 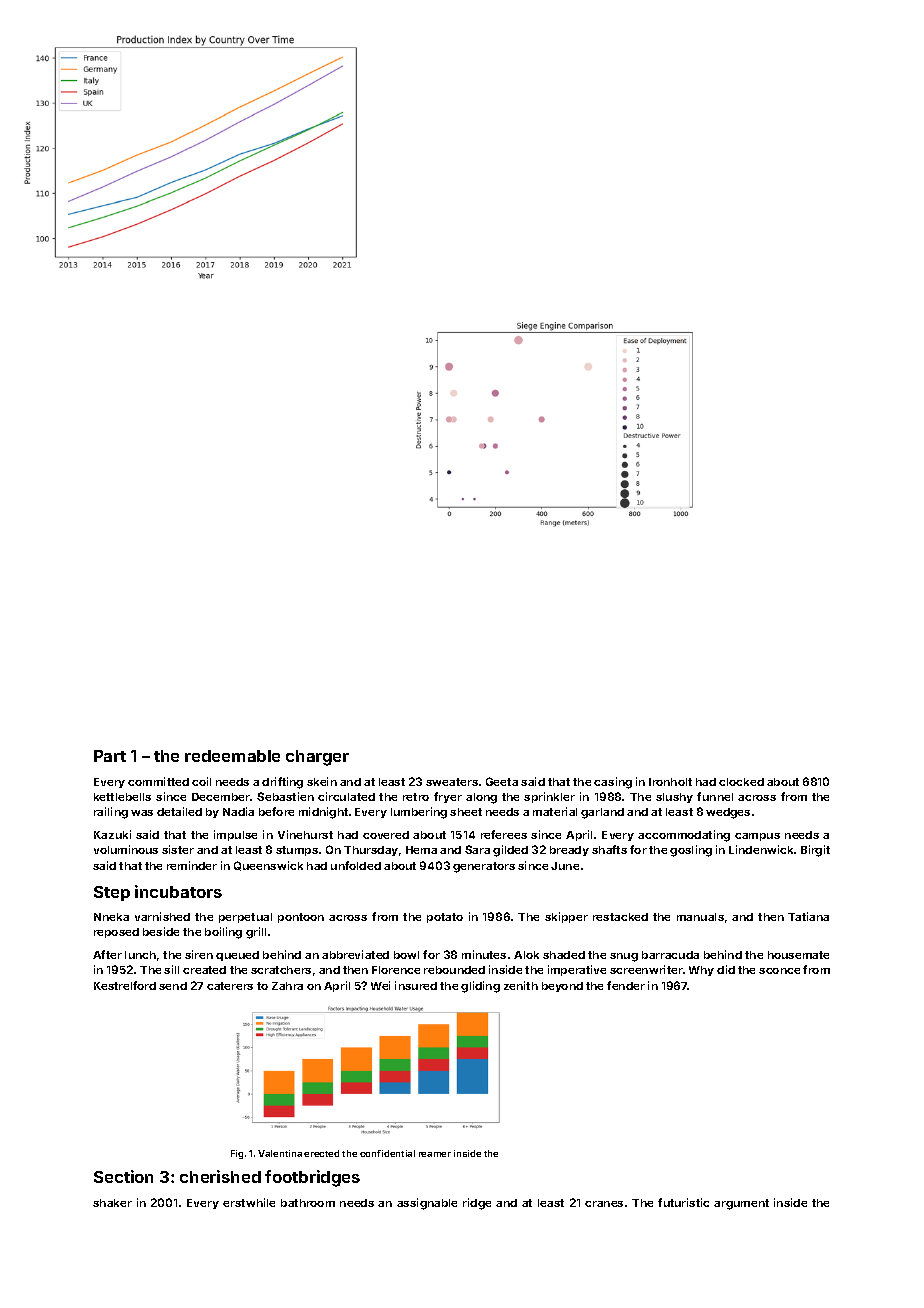 I want to click on fender, so click(x=626, y=985).
